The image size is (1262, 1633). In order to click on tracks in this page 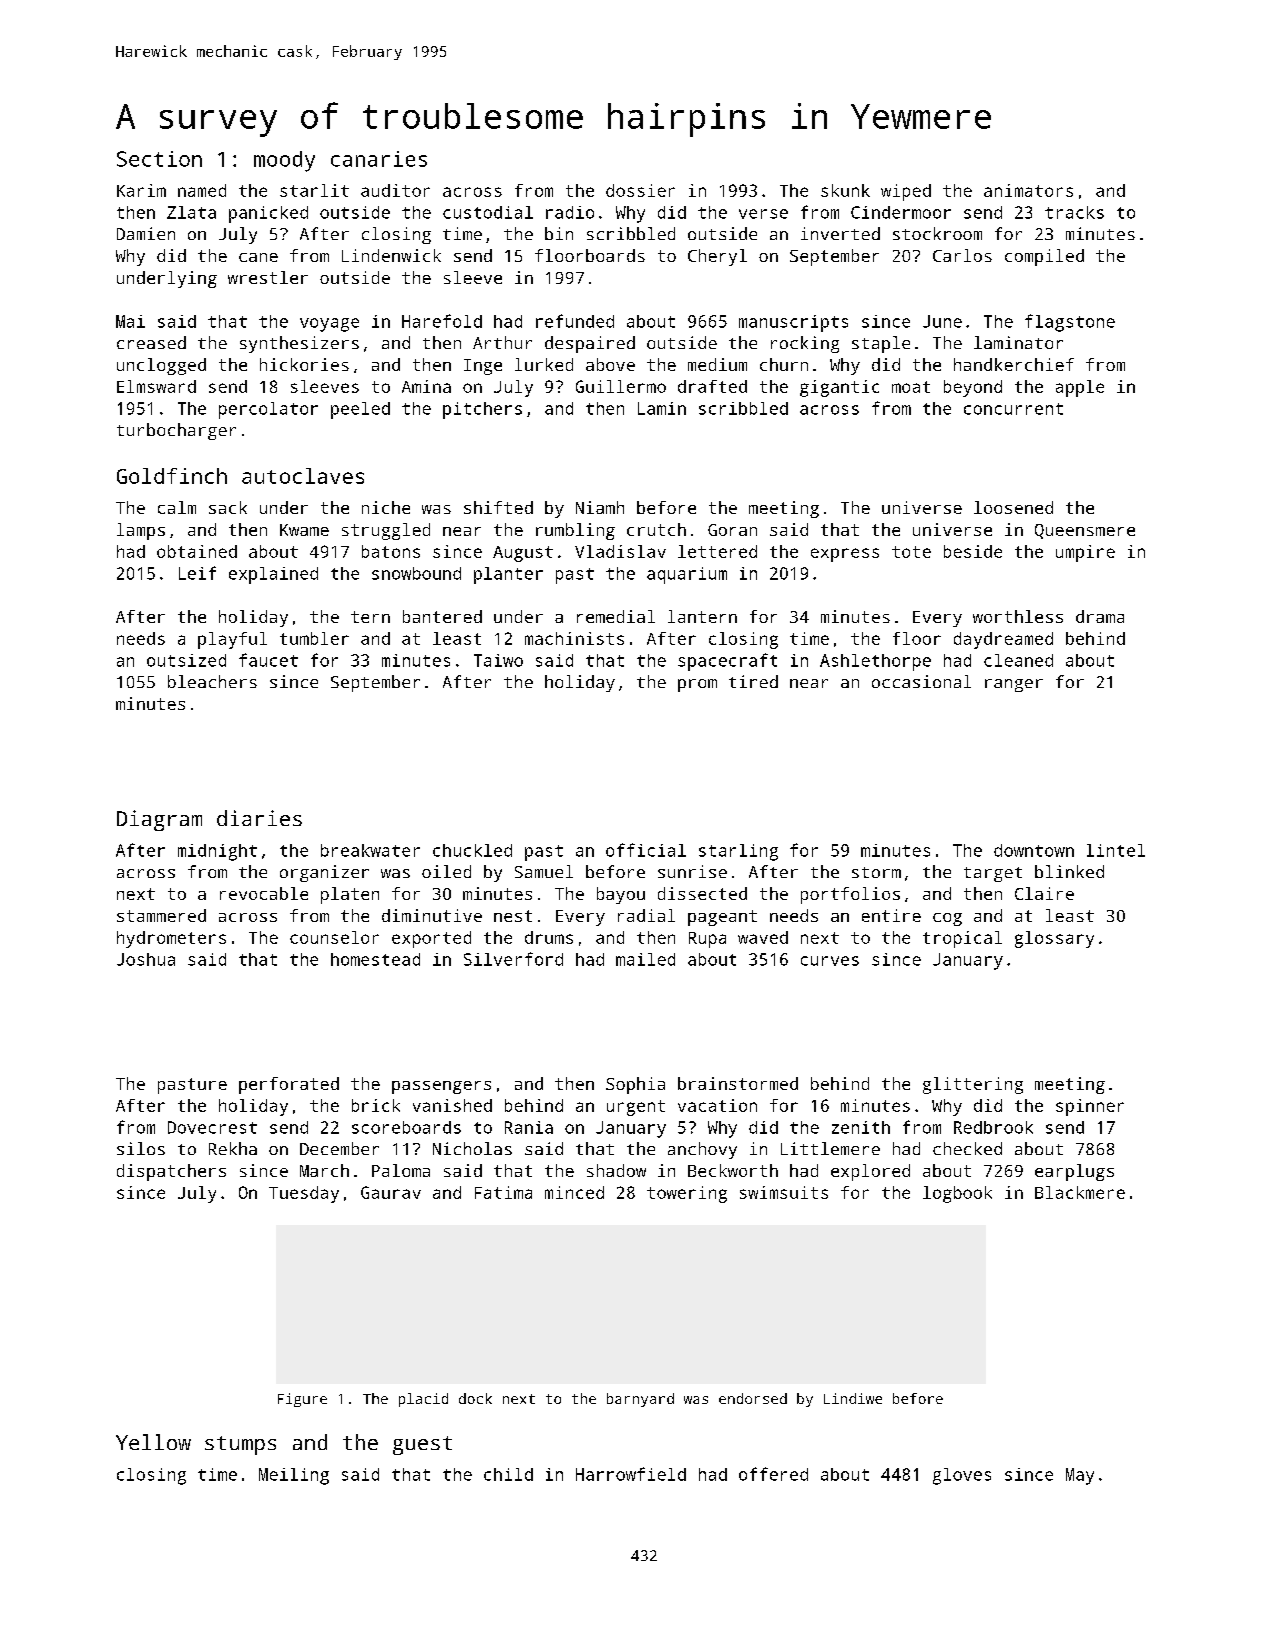, I will do `click(1074, 212)`.
